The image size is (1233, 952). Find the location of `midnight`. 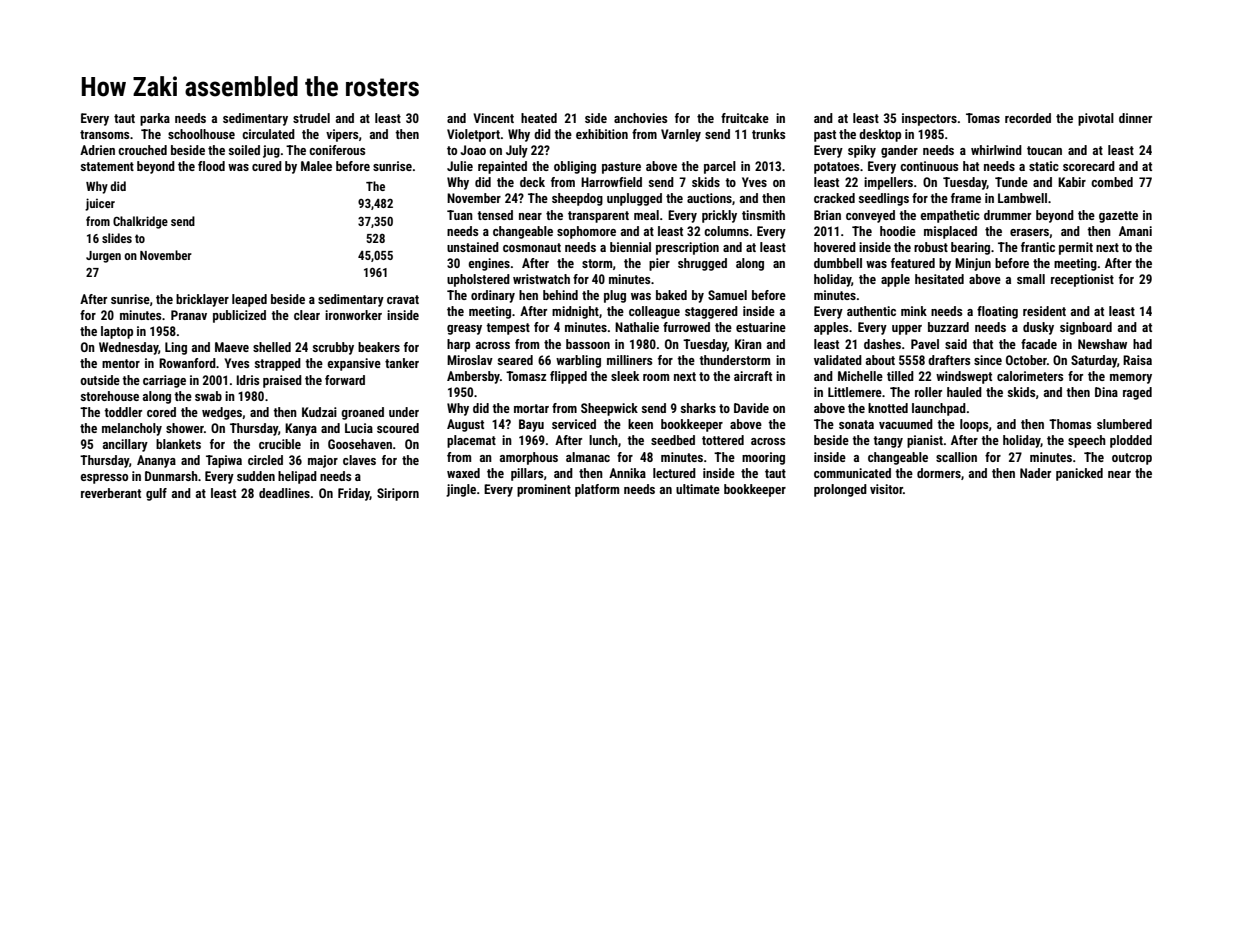

midnight is located at coordinates (575, 312).
